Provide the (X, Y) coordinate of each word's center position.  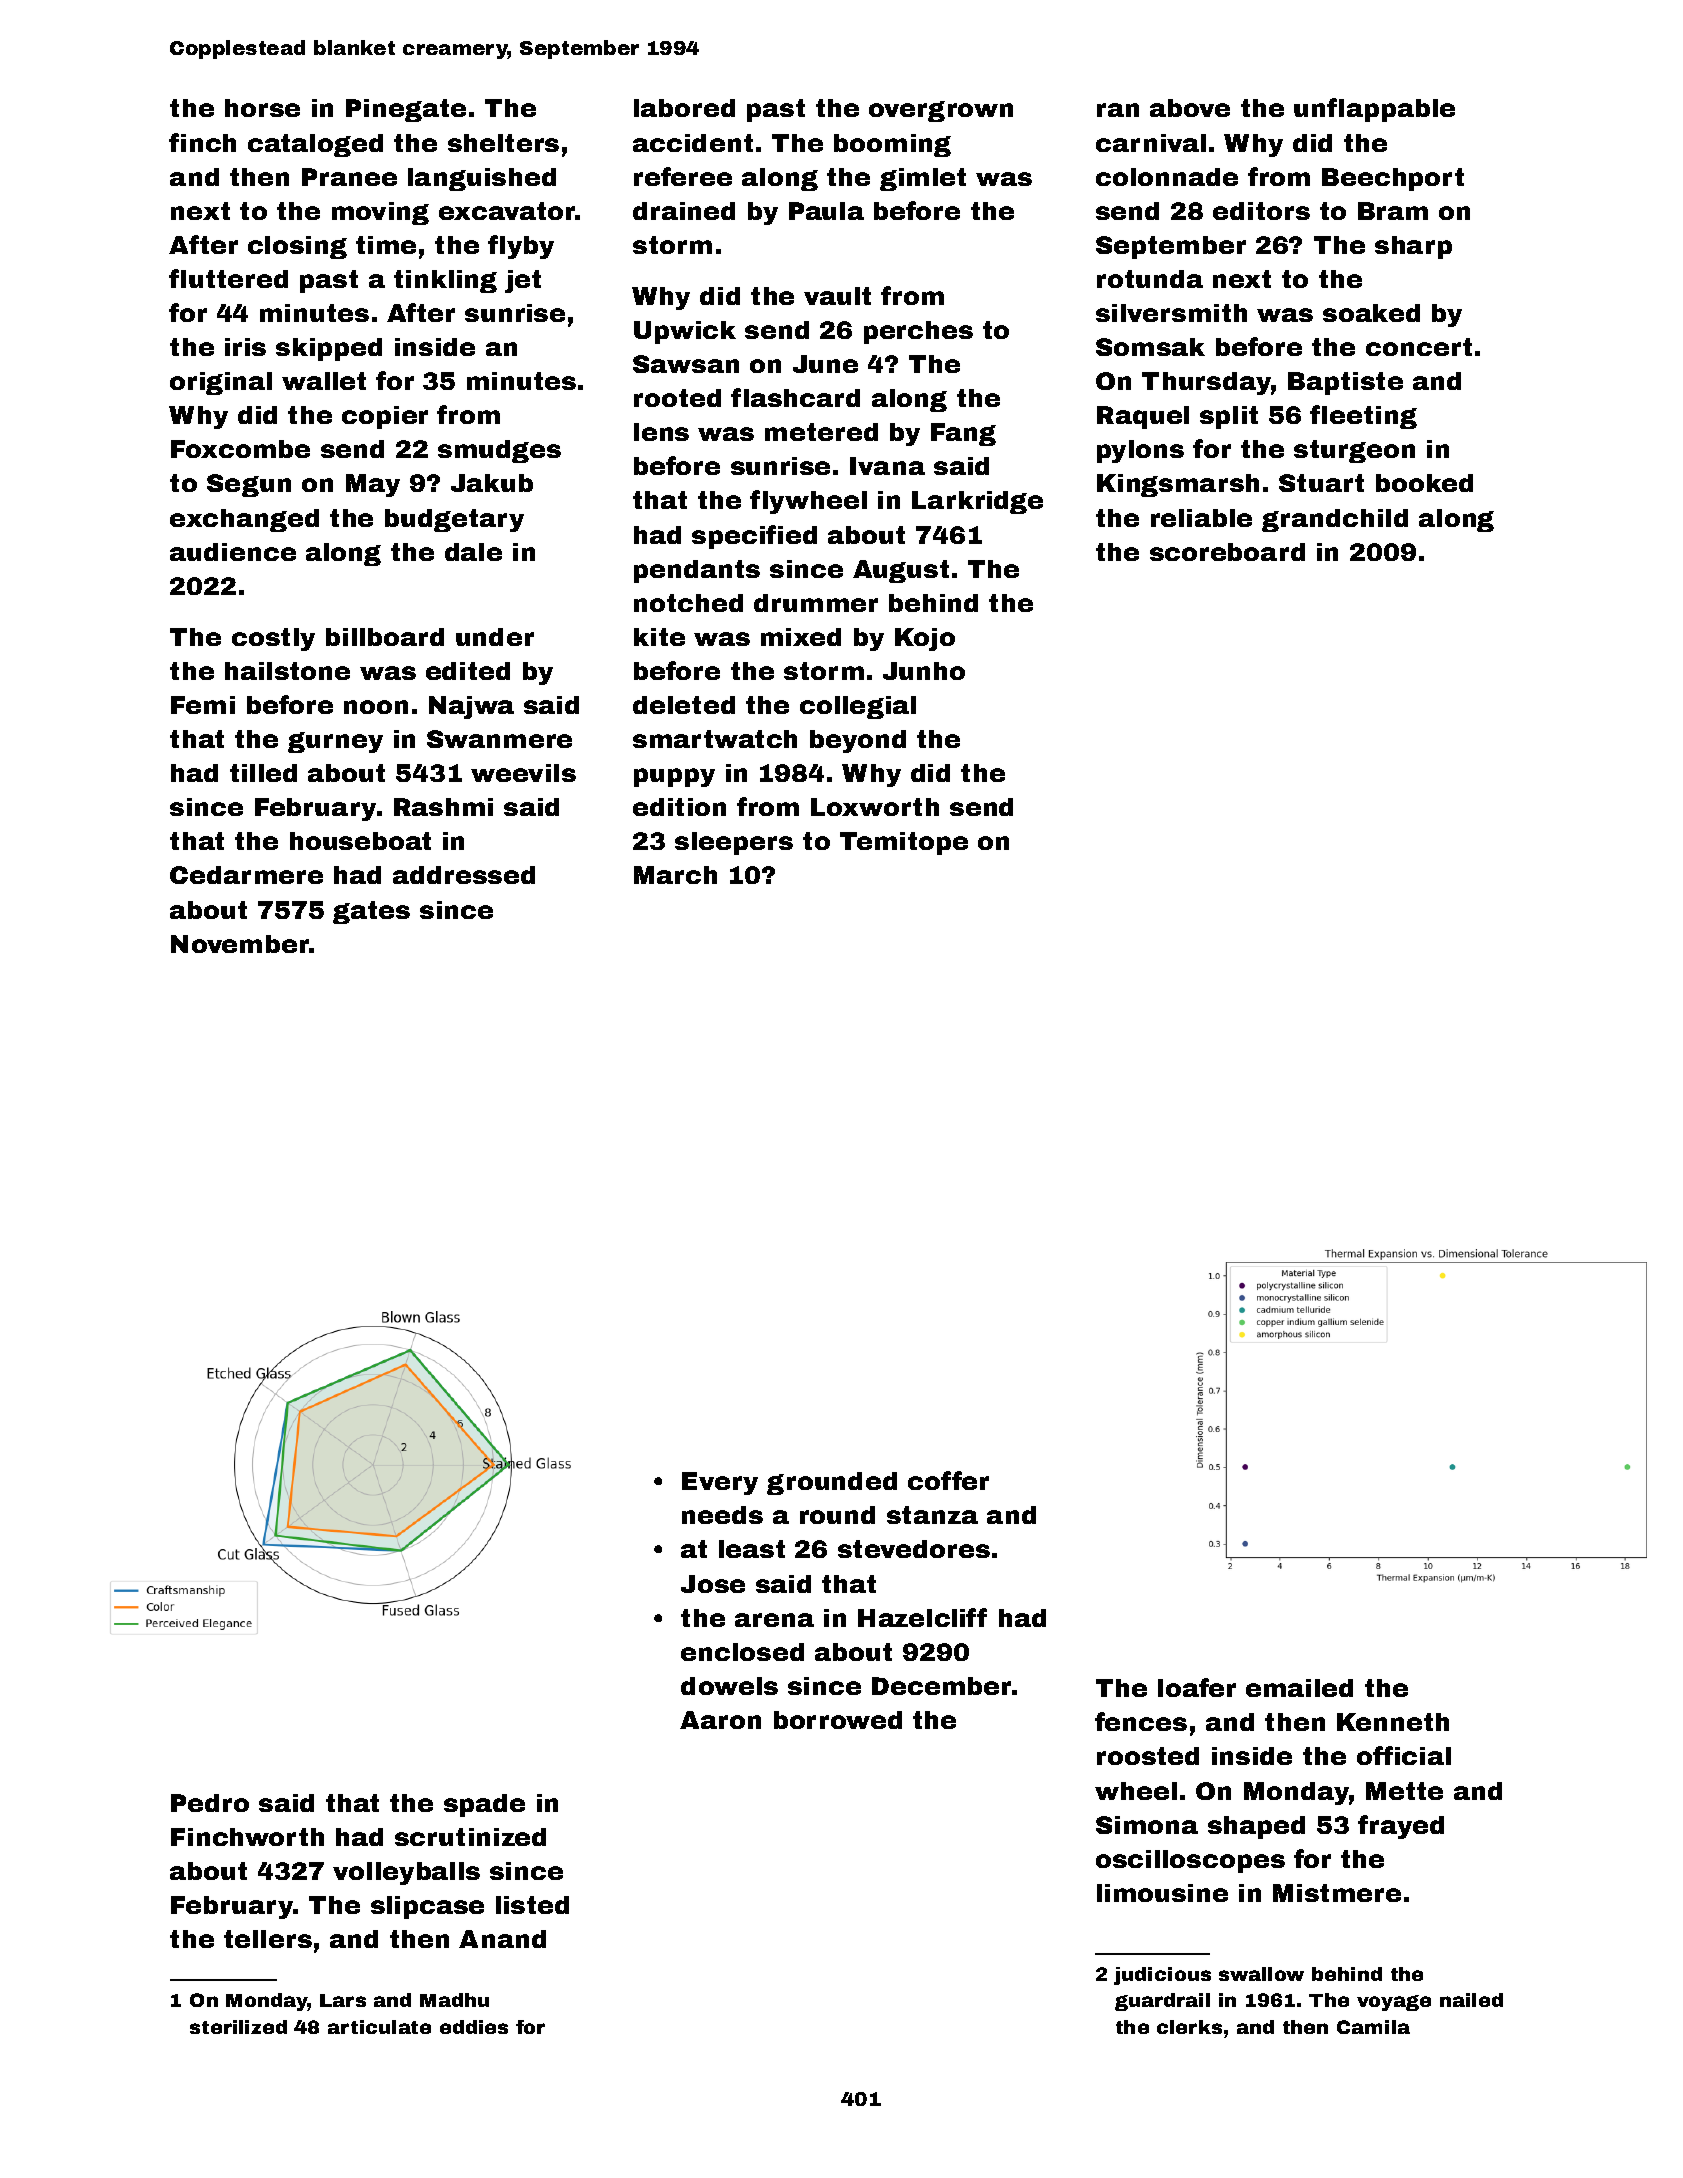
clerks (1189, 2027)
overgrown (941, 111)
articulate (379, 2027)
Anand (502, 1939)
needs (722, 1515)
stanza (932, 1515)
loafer (1197, 1687)
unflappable (1374, 110)
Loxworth (875, 807)
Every (720, 1483)
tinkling (445, 281)
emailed (1299, 1688)
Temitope (904, 843)
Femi (203, 705)
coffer (948, 1480)
